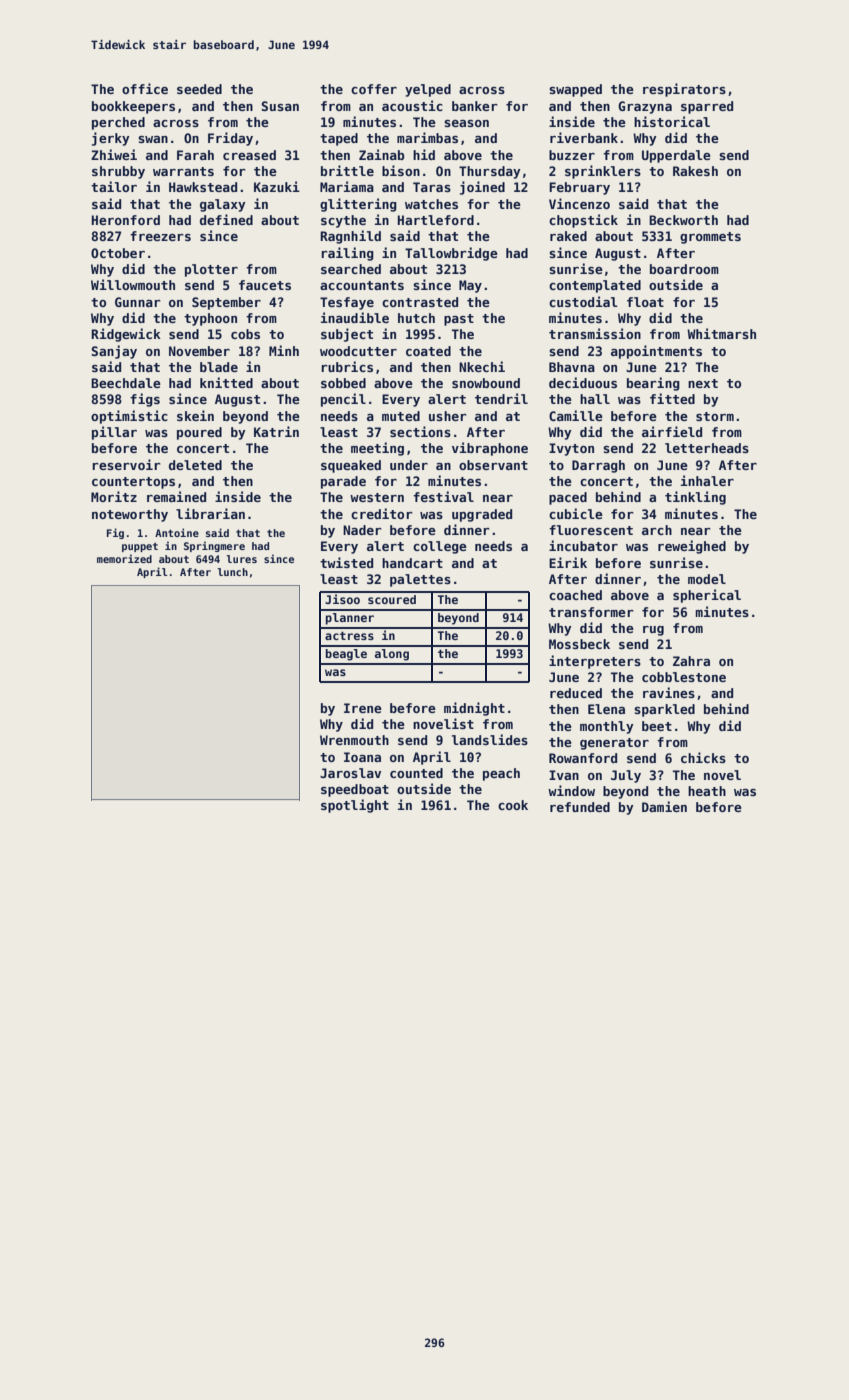 The width and height of the image is (849, 1400). I want to click on joined, so click(482, 188).
